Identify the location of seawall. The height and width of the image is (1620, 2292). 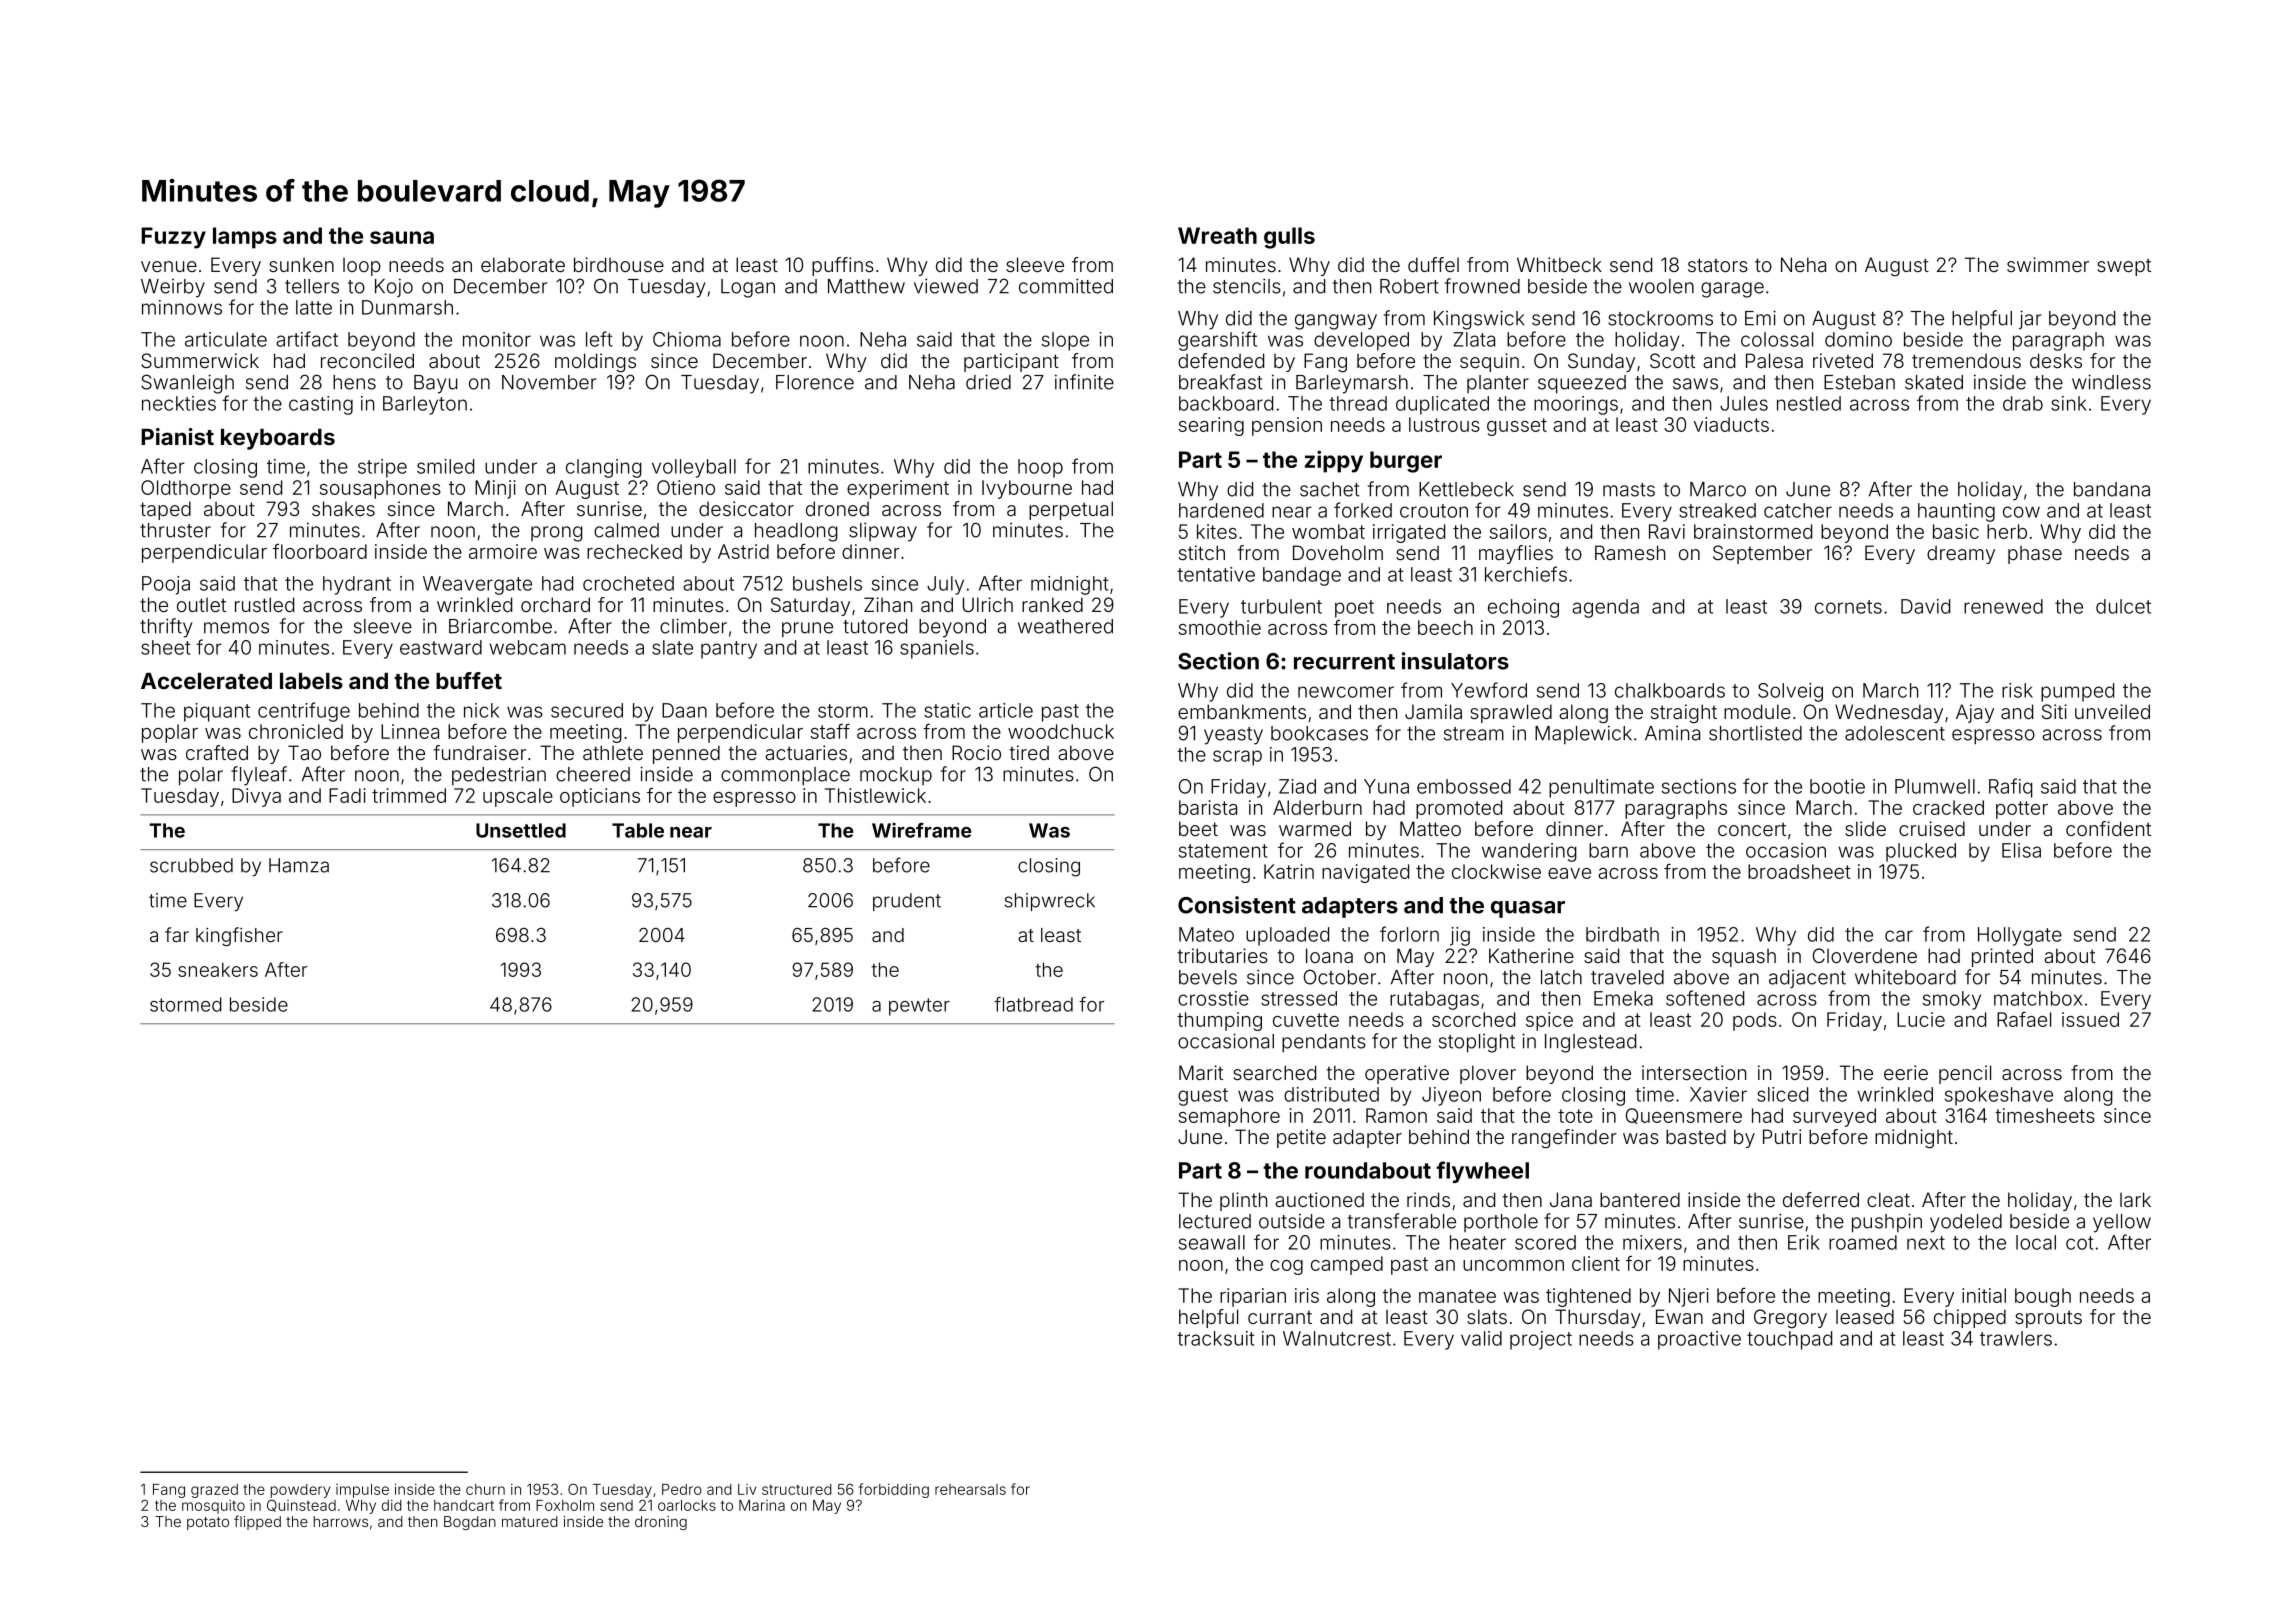
(1212, 1242).
